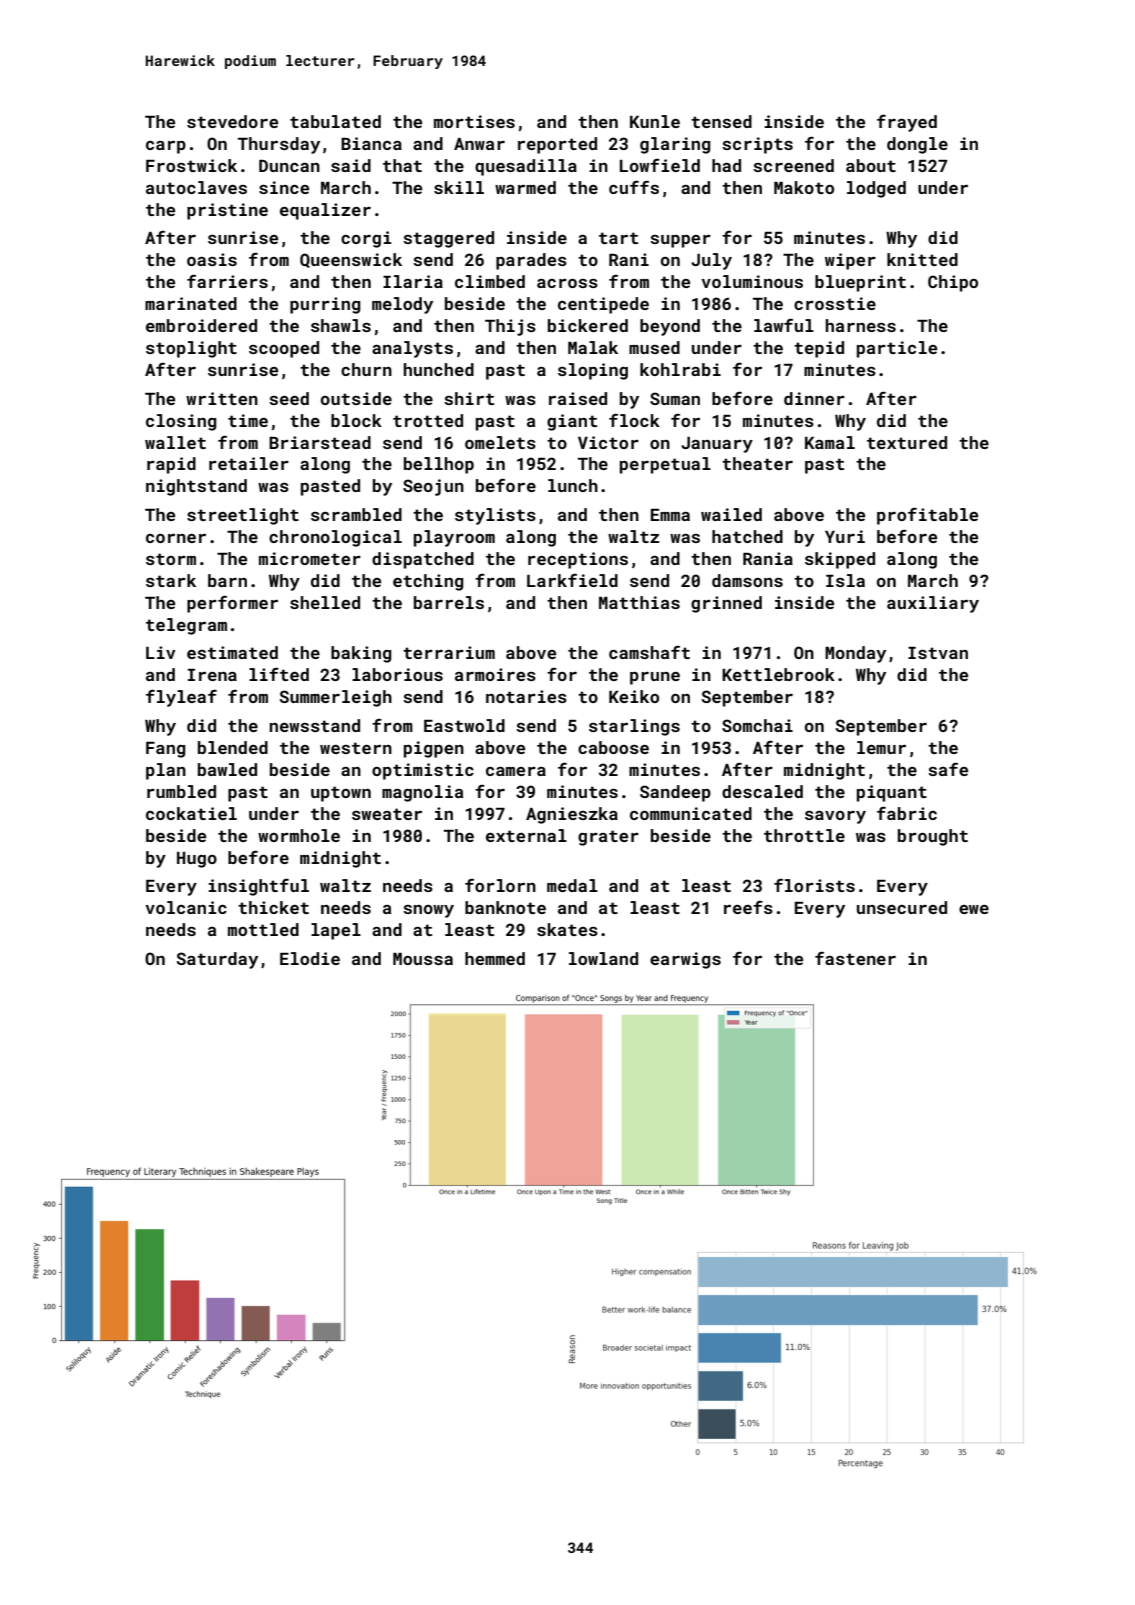 This screenshot has height=1605, width=1135. I want to click on safe, so click(948, 769).
